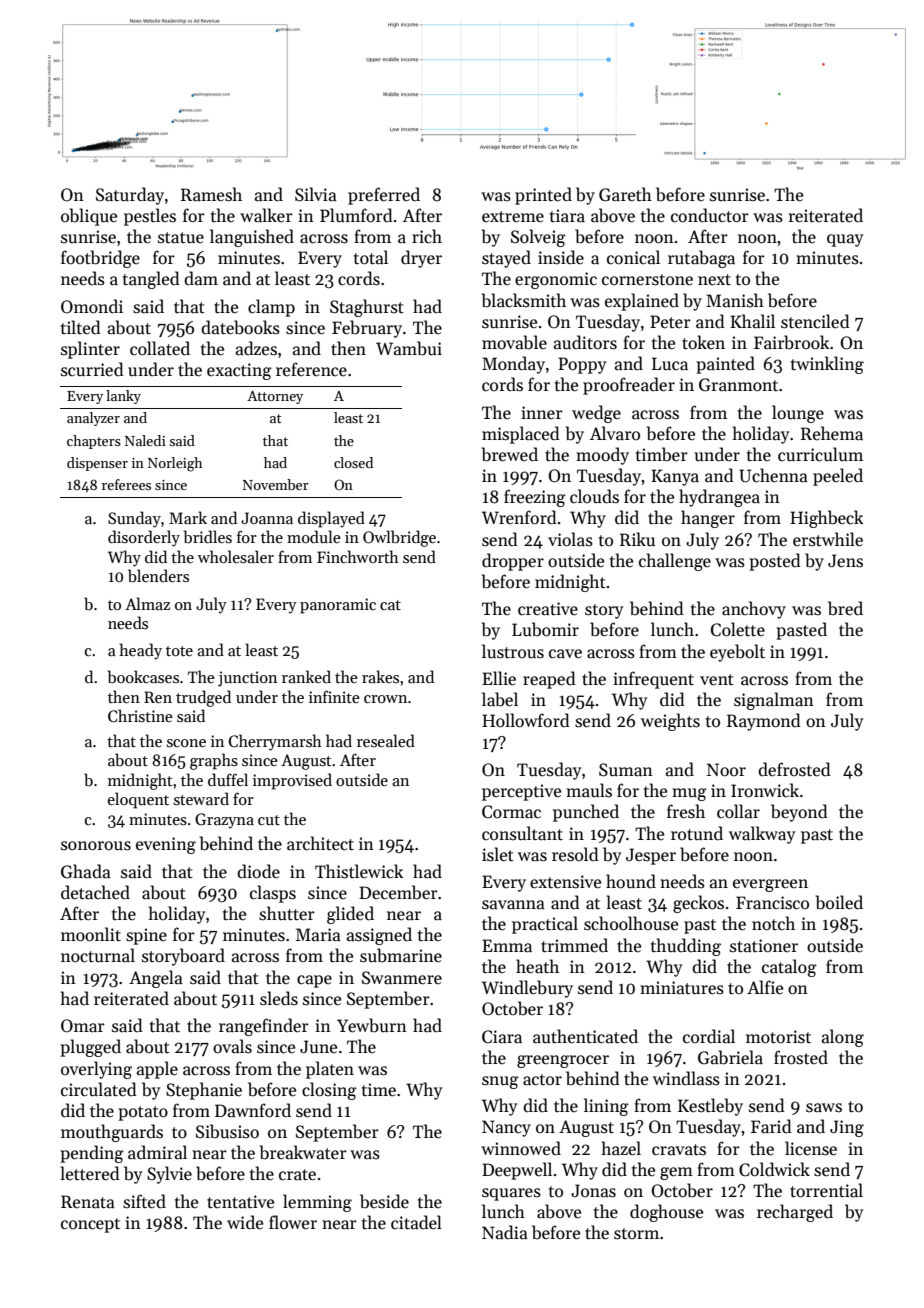 The image size is (924, 1308). I want to click on Angela, so click(156, 979).
